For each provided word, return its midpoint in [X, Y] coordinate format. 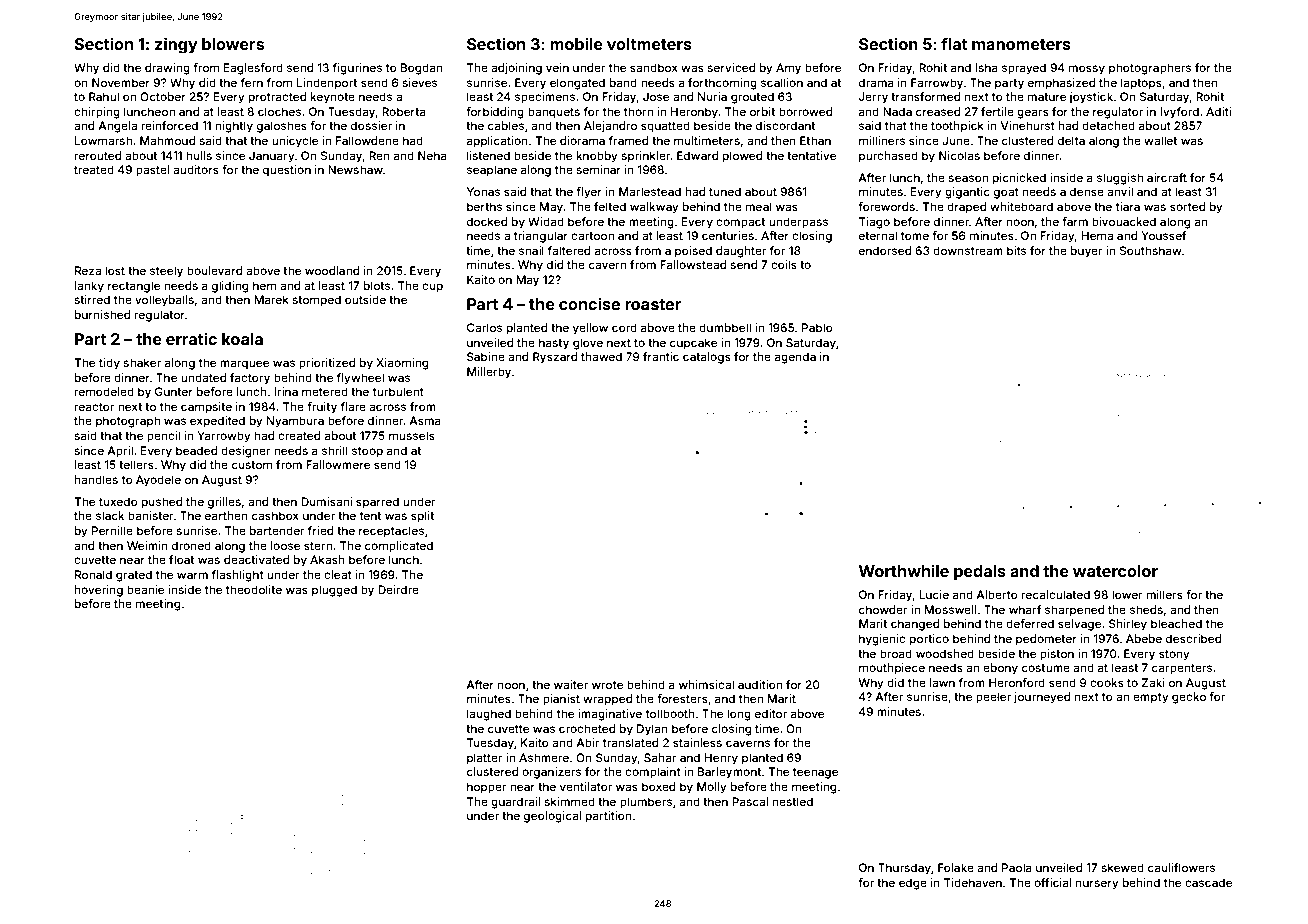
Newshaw [355, 169]
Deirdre [398, 589]
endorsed [885, 250]
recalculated [1056, 594]
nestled [793, 801]
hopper [486, 788]
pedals [980, 573]
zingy [176, 45]
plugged [334, 591]
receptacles [391, 532]
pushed [162, 503]
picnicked [1019, 179]
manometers [1021, 44]
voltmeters [649, 44]
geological [552, 817]
